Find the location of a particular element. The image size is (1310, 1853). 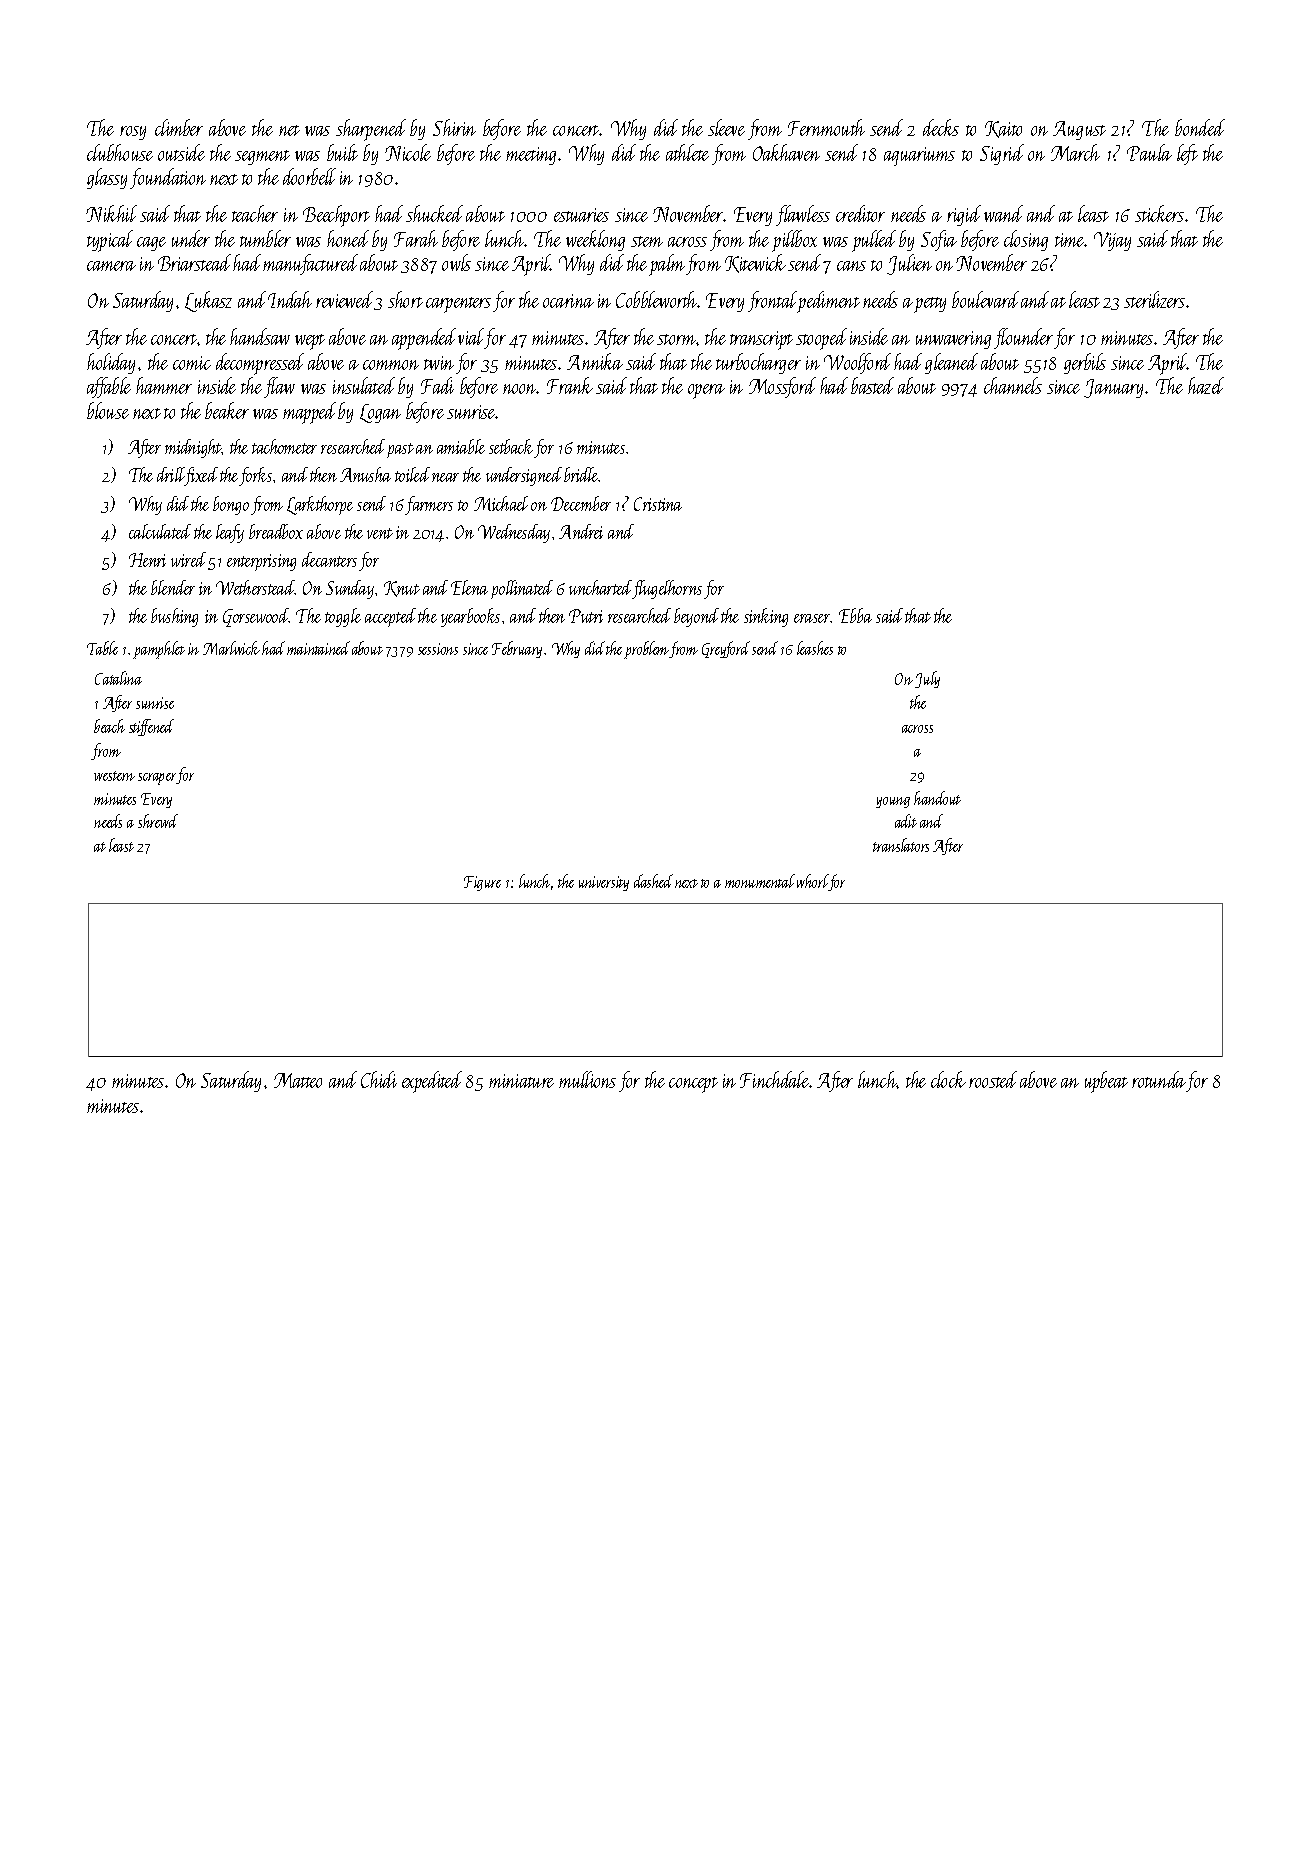

clubhouse is located at coordinates (120, 152).
